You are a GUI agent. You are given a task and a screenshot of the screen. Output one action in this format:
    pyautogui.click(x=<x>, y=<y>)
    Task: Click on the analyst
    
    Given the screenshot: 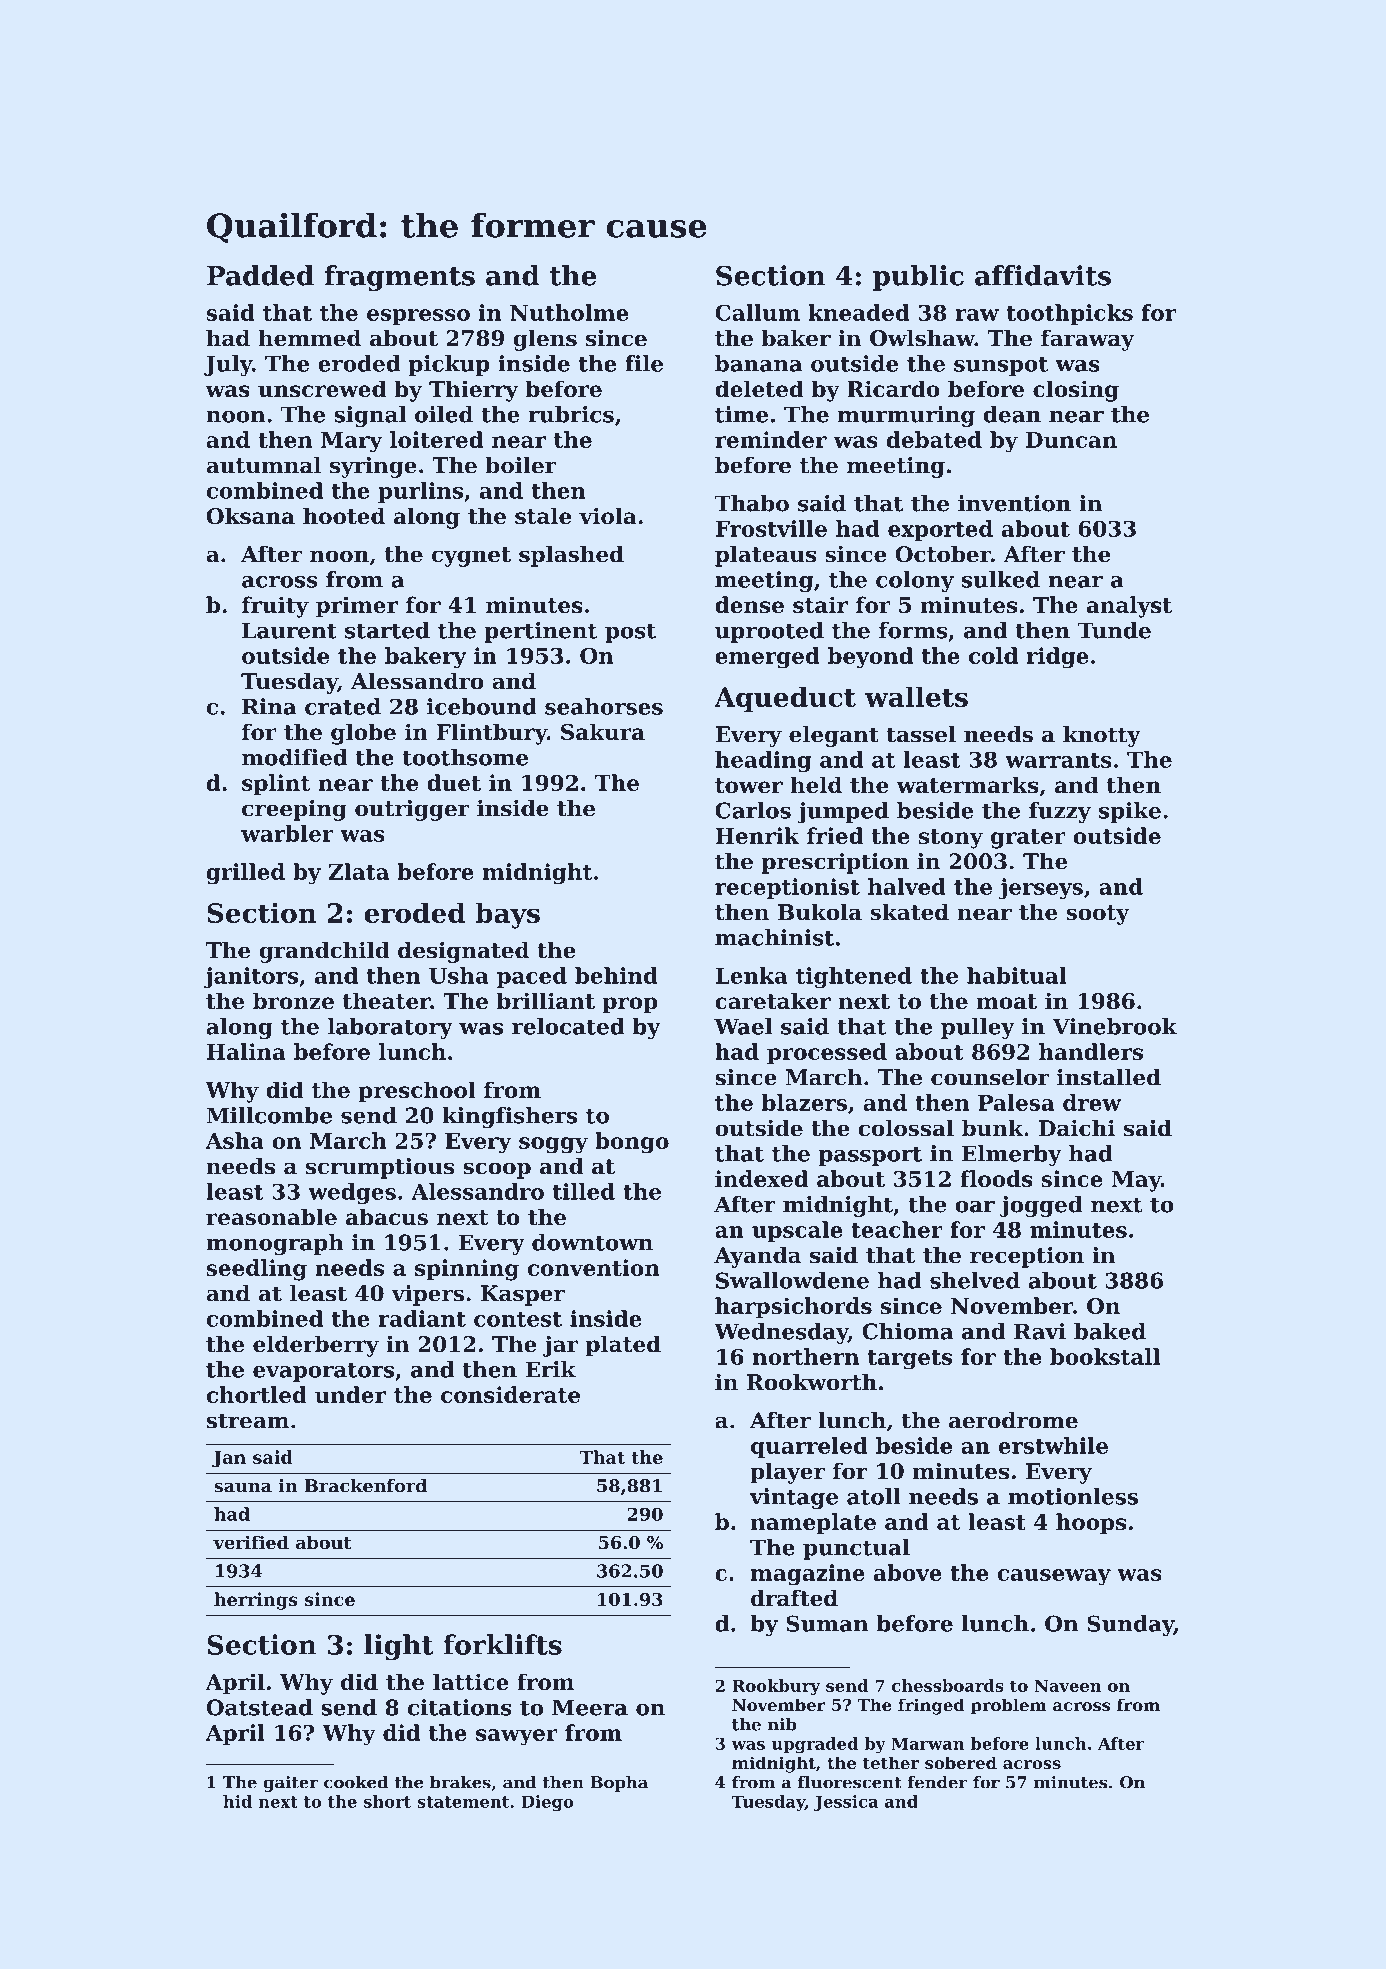 What is the action you would take?
    pyautogui.click(x=1129, y=607)
